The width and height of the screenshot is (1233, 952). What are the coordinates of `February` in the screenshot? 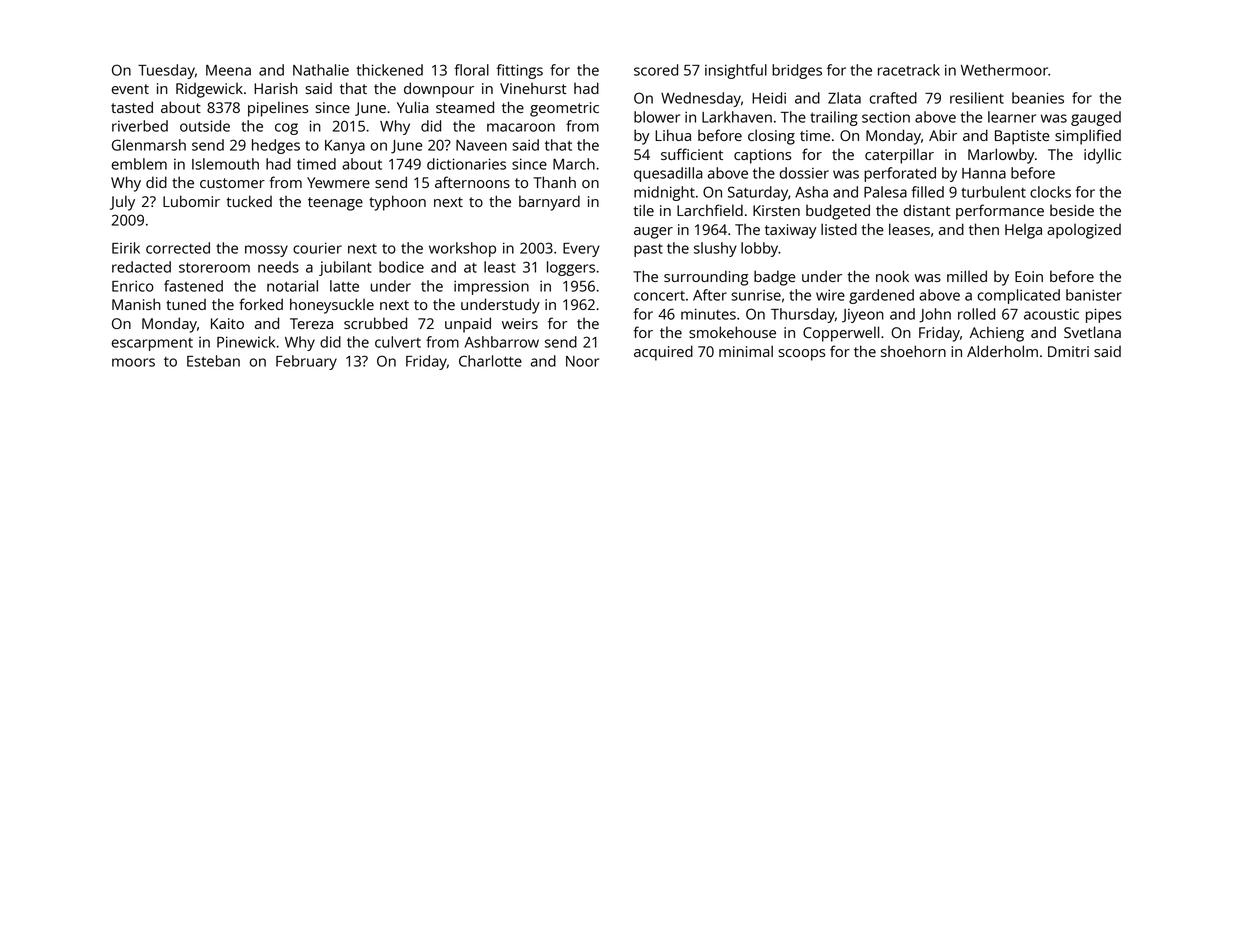 It's located at (306, 362).
